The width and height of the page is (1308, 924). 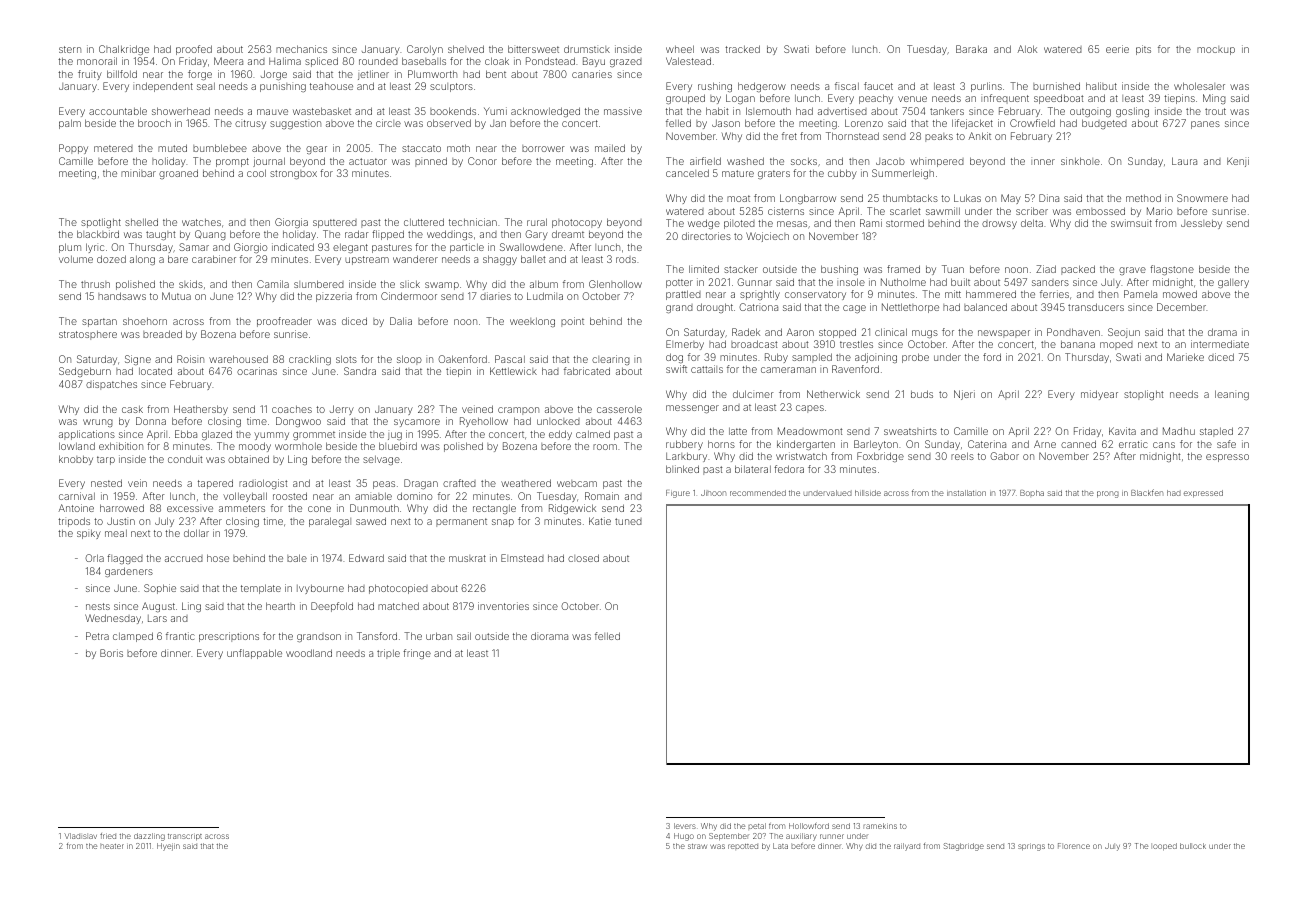 What do you see at coordinates (292, 409) in the page?
I see `coaches` at bounding box center [292, 409].
